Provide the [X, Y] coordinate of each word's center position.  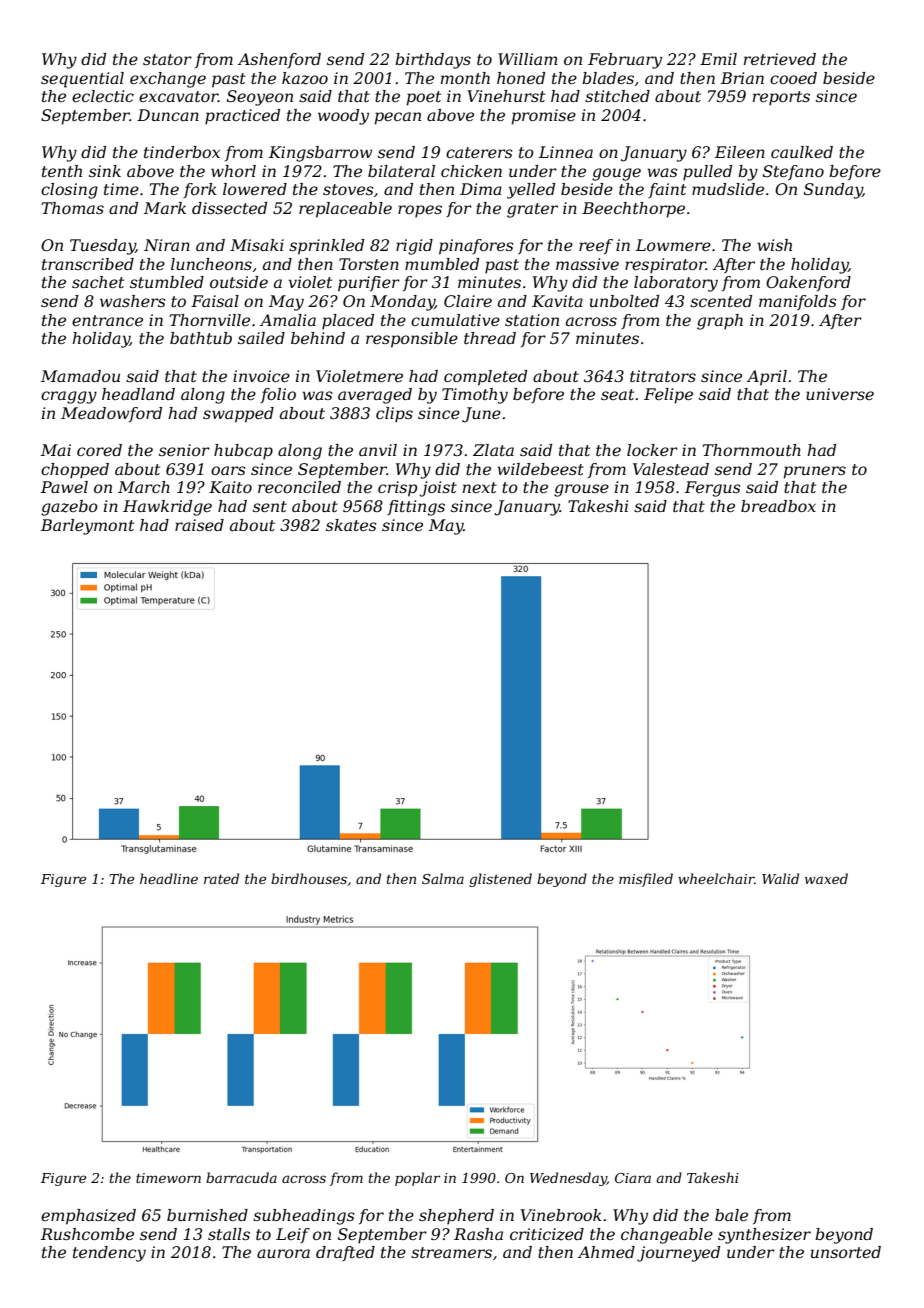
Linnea [566, 152]
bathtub [201, 338]
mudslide [728, 189]
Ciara [633, 1178]
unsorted [846, 1252]
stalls [229, 1234]
